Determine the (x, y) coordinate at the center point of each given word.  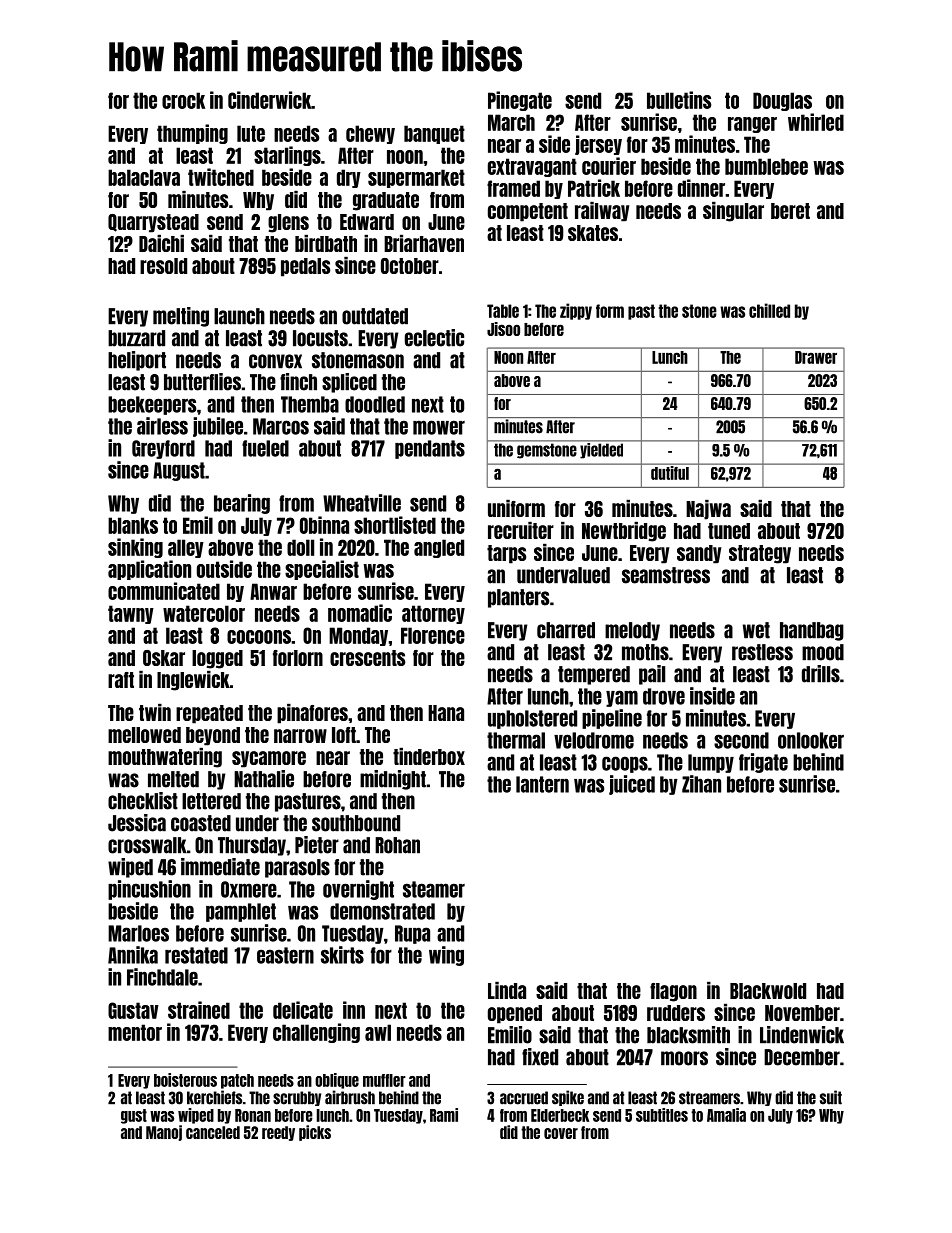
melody (632, 631)
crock (183, 100)
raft (121, 680)
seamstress (666, 575)
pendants (430, 449)
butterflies (202, 382)
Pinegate (520, 101)
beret (790, 211)
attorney (433, 614)
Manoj (164, 1133)
